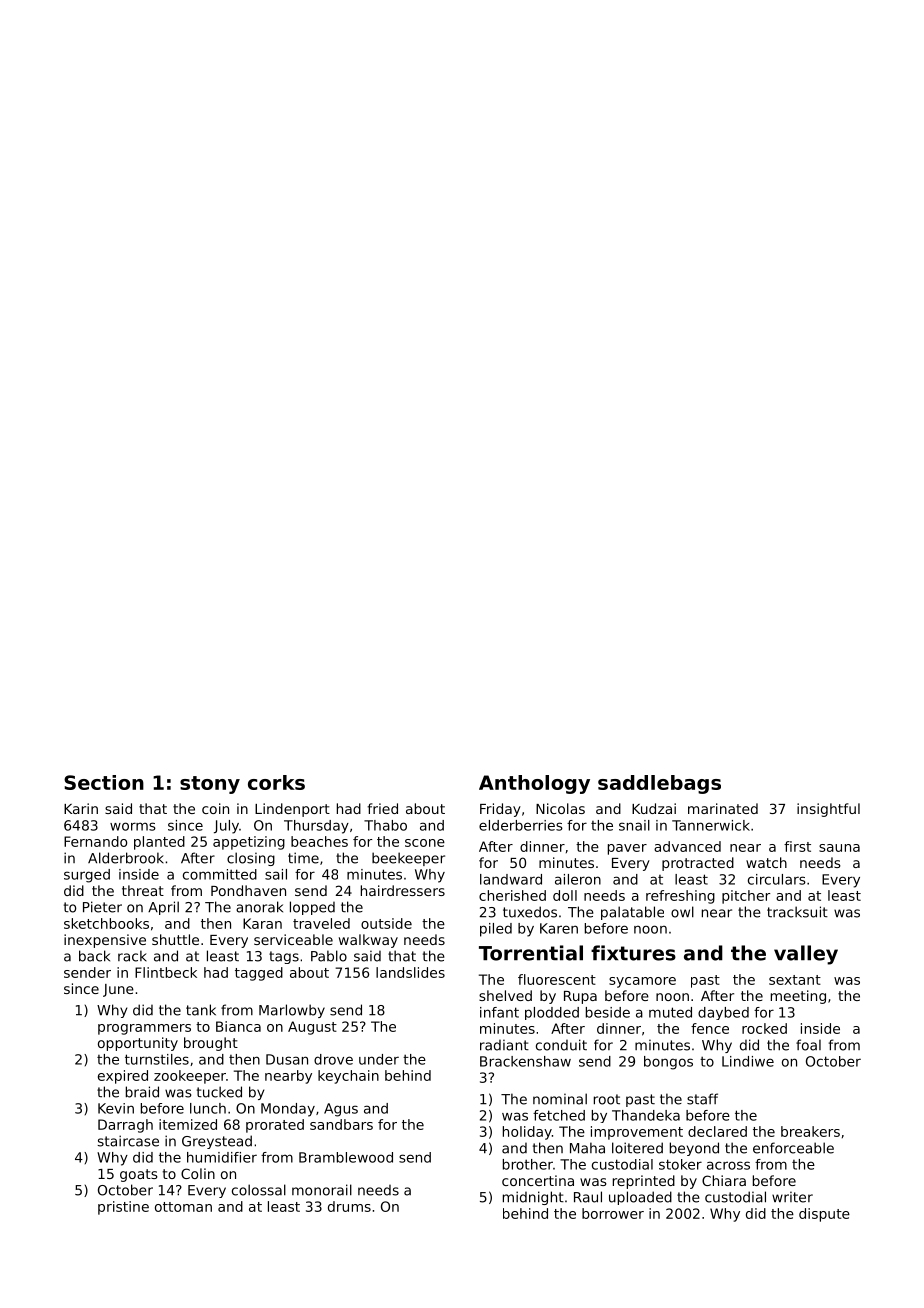 The width and height of the screenshot is (924, 1308). I want to click on Darragh, so click(125, 1126).
